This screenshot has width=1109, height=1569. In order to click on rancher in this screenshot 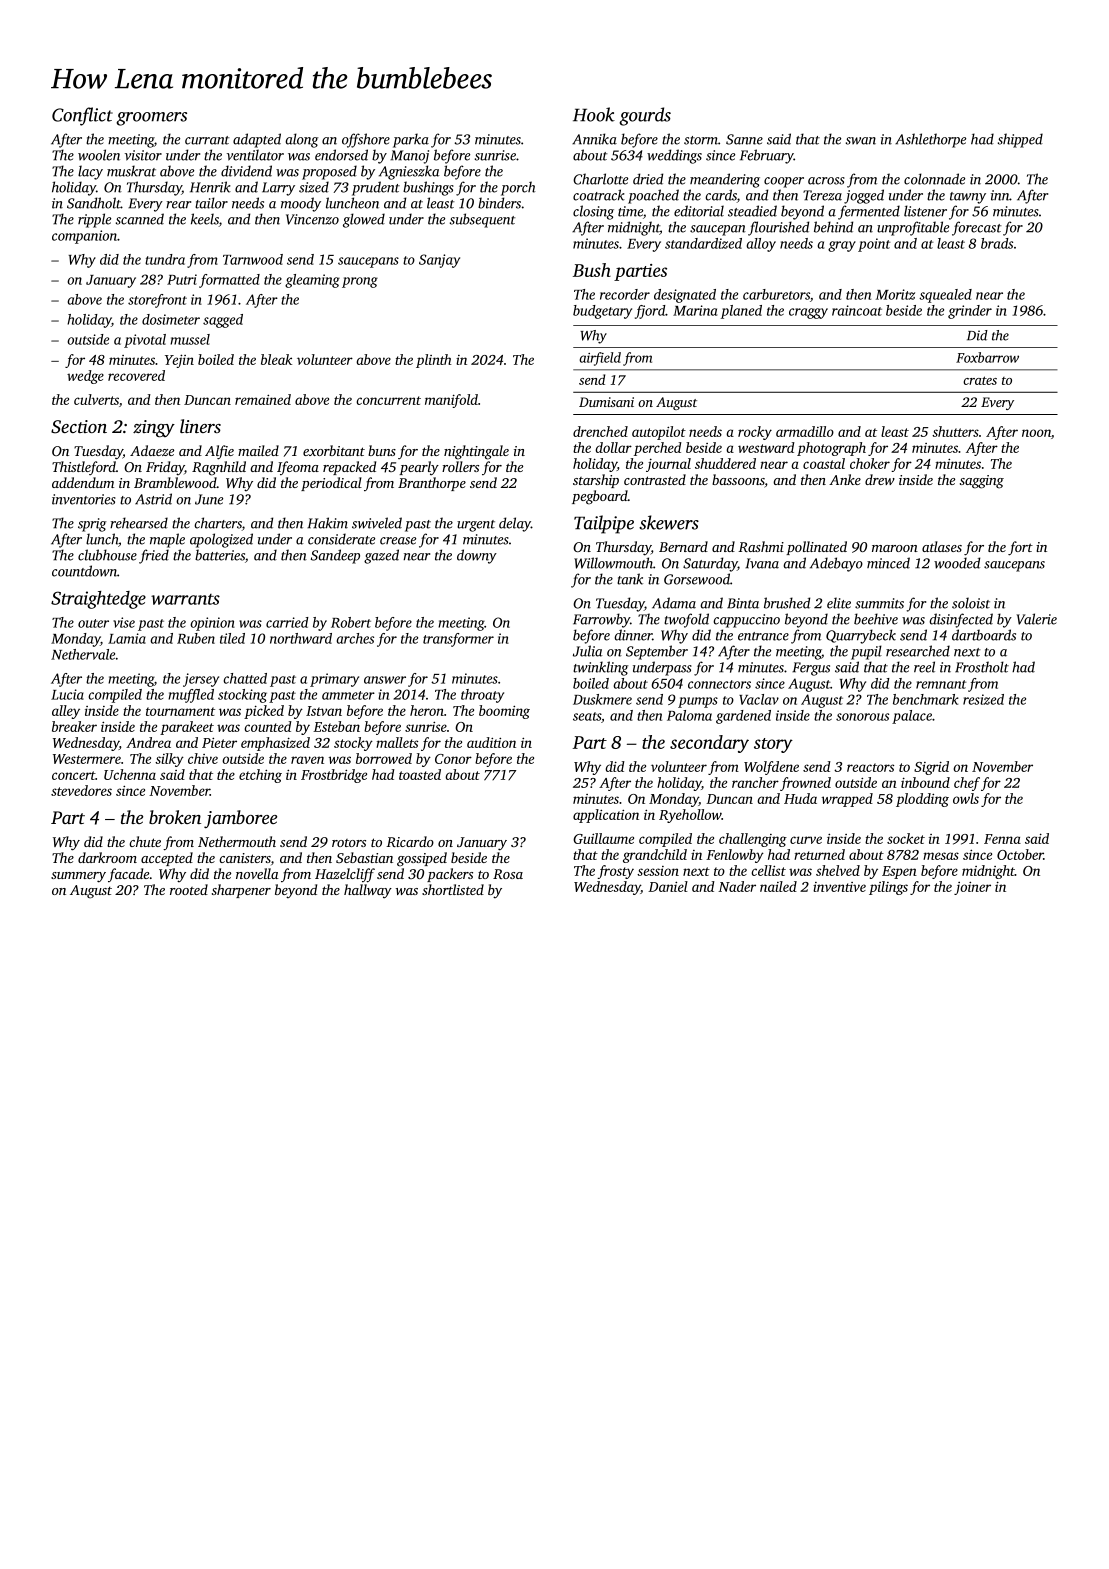, I will do `click(755, 782)`.
